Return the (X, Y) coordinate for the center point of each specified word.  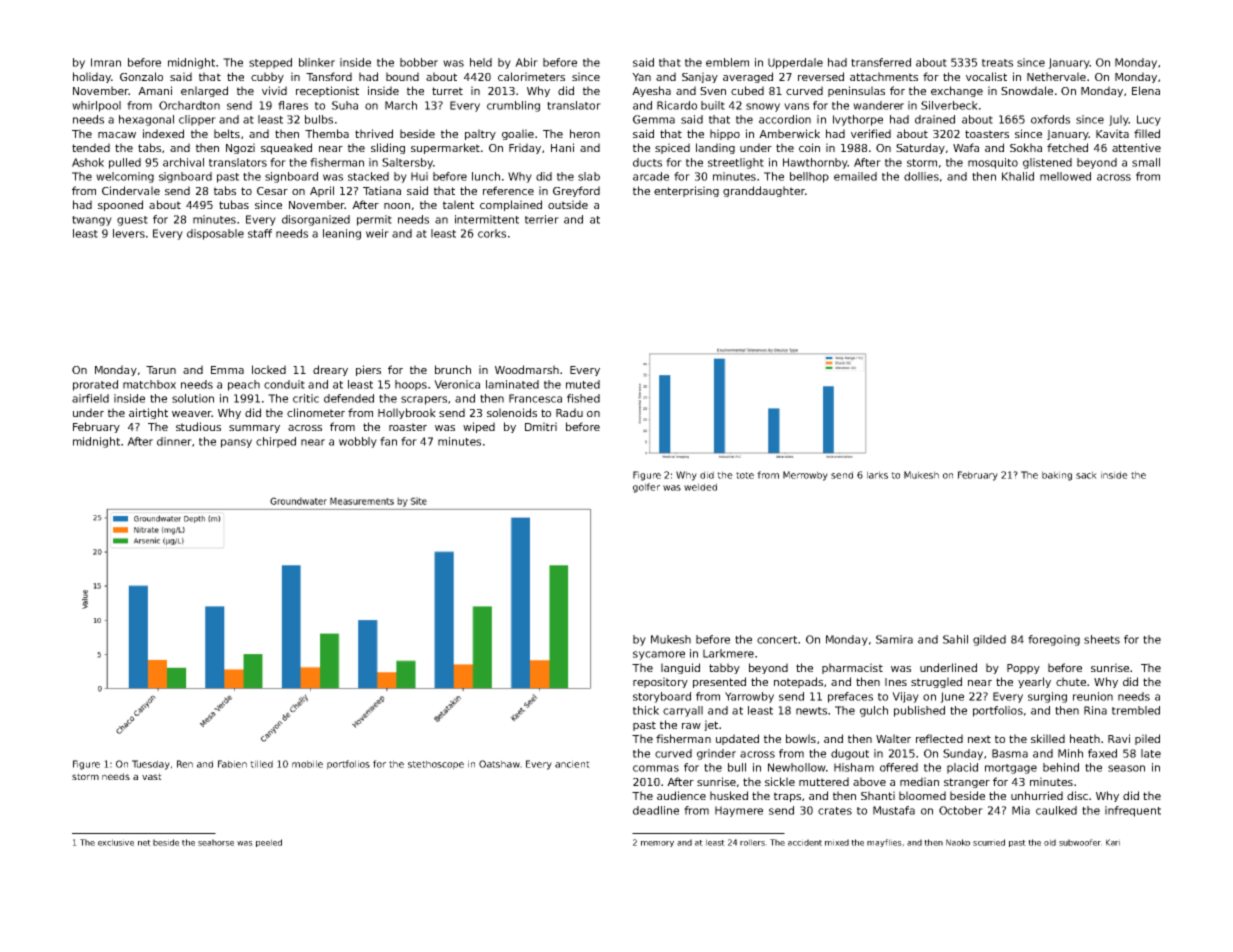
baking (1057, 476)
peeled (269, 843)
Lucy (1149, 120)
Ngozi (240, 148)
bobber (419, 62)
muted (583, 384)
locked (269, 369)
